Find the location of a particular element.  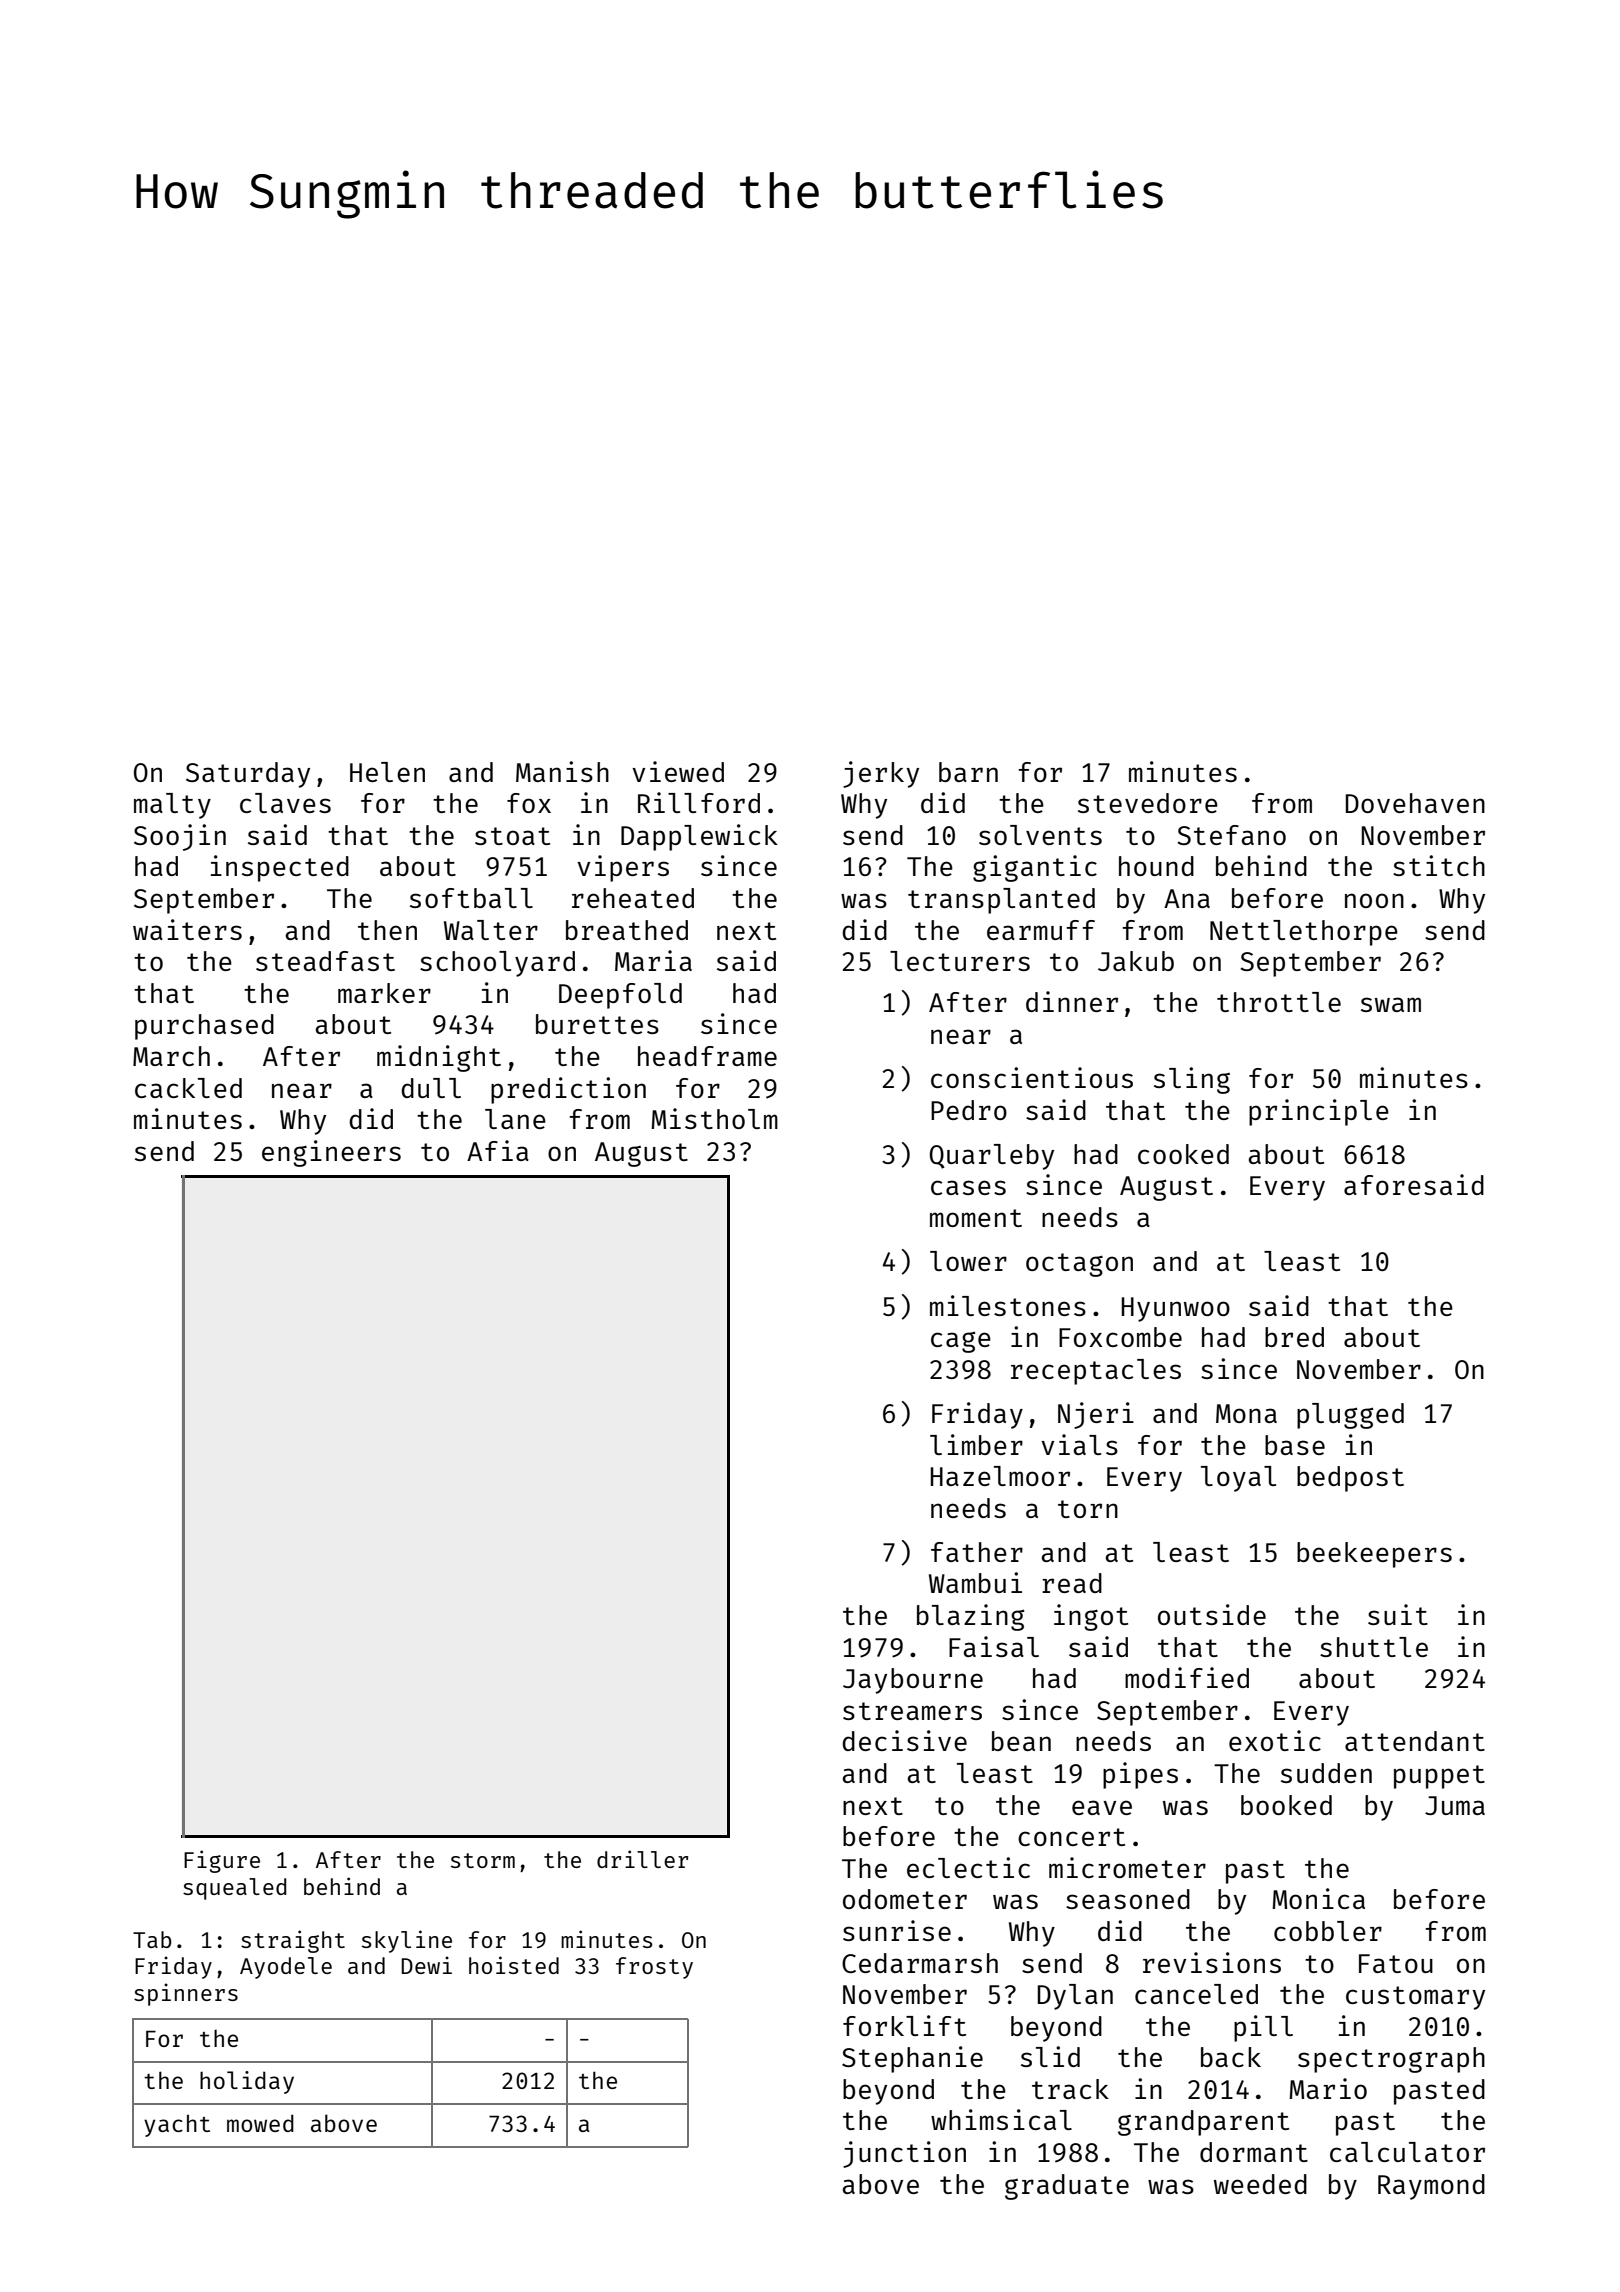

back is located at coordinates (1231, 2057).
